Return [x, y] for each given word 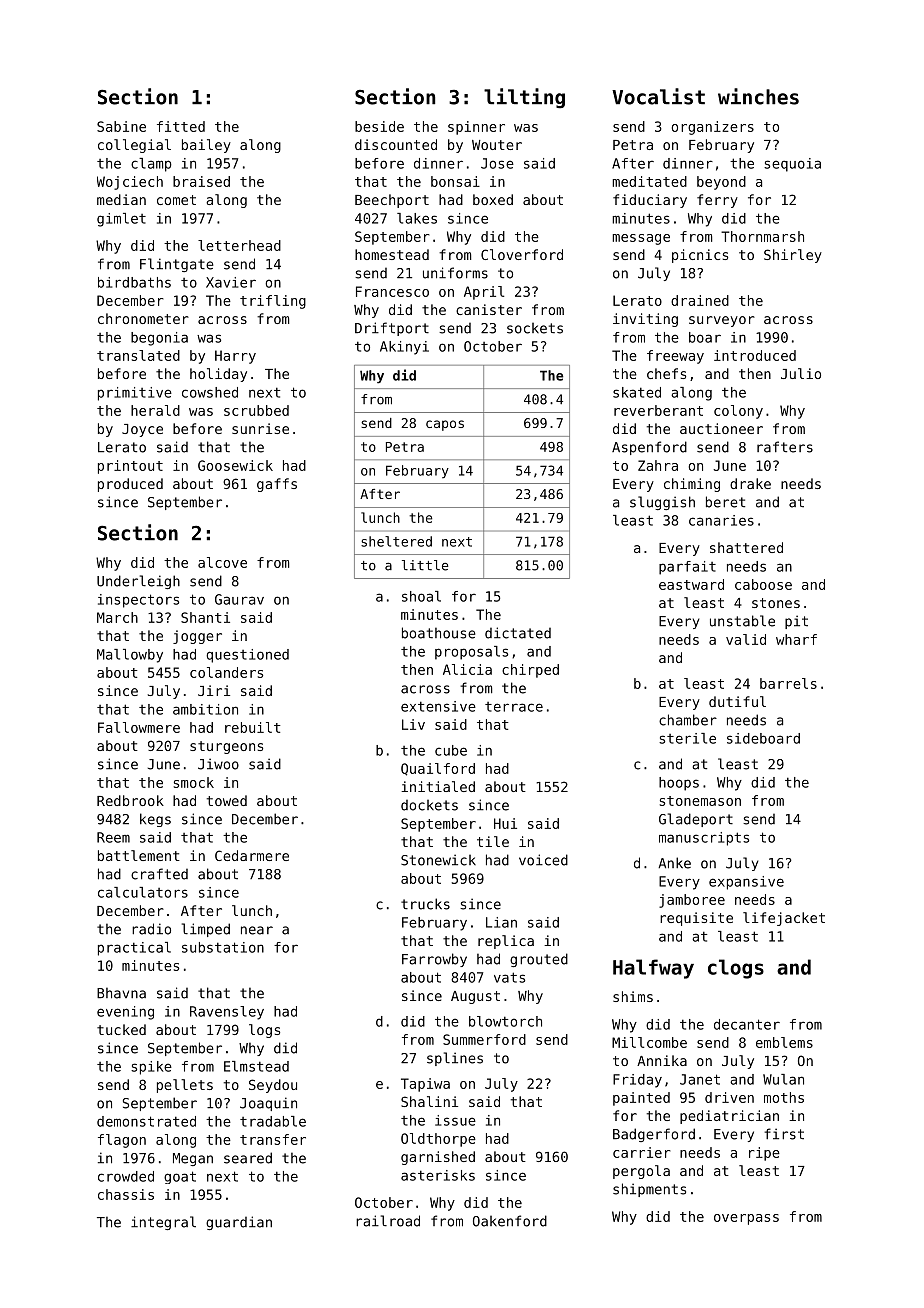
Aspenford [649, 448]
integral [163, 1223]
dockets [429, 805]
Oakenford [510, 1221]
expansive [746, 883]
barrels [788, 683]
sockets [535, 328]
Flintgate [176, 265]
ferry [717, 201]
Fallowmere [139, 727]
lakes [417, 218]
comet [176, 200]
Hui [505, 823]
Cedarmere [252, 855]
